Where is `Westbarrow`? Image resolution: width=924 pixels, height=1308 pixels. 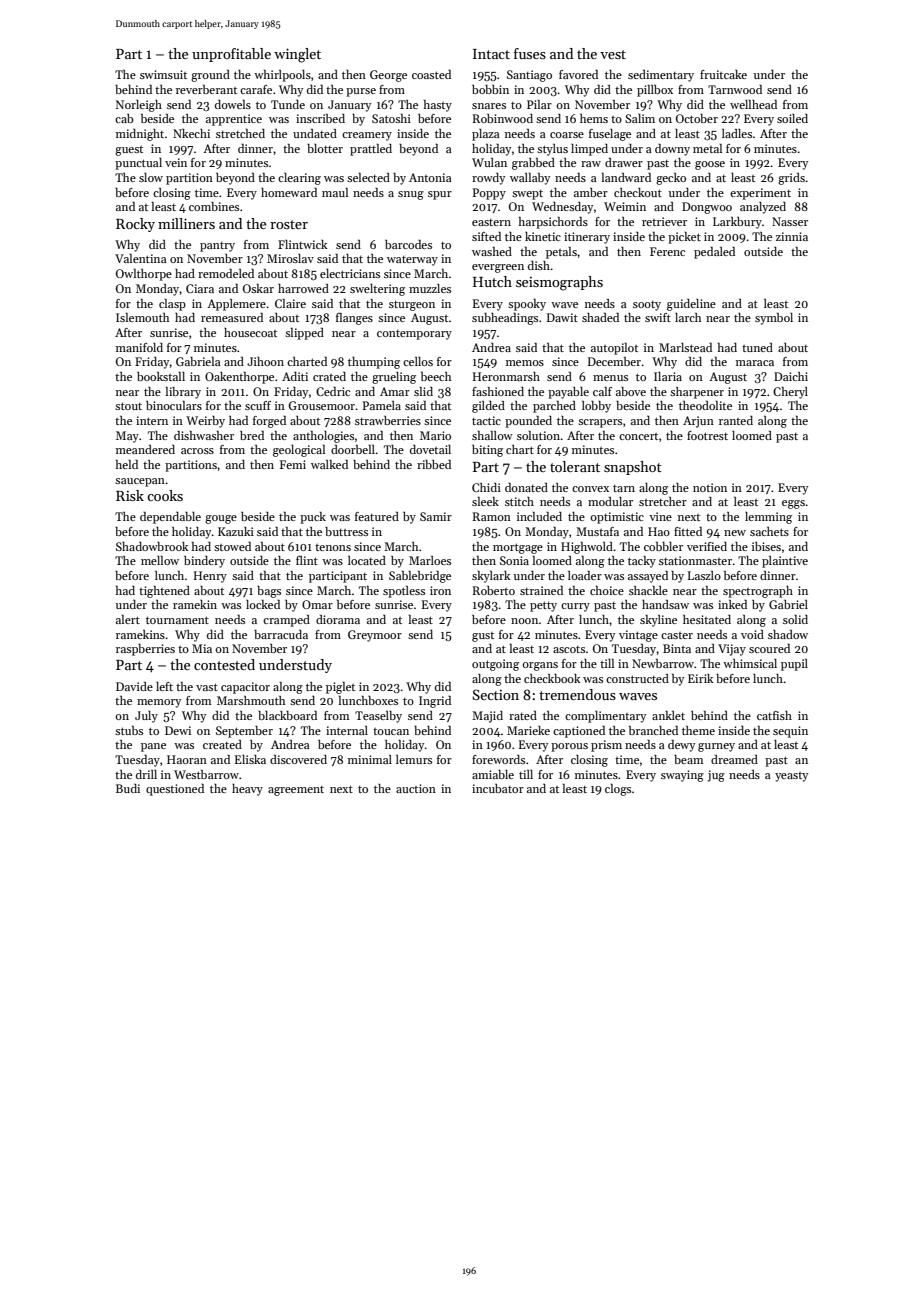 Westbarrow is located at coordinates (206, 774).
